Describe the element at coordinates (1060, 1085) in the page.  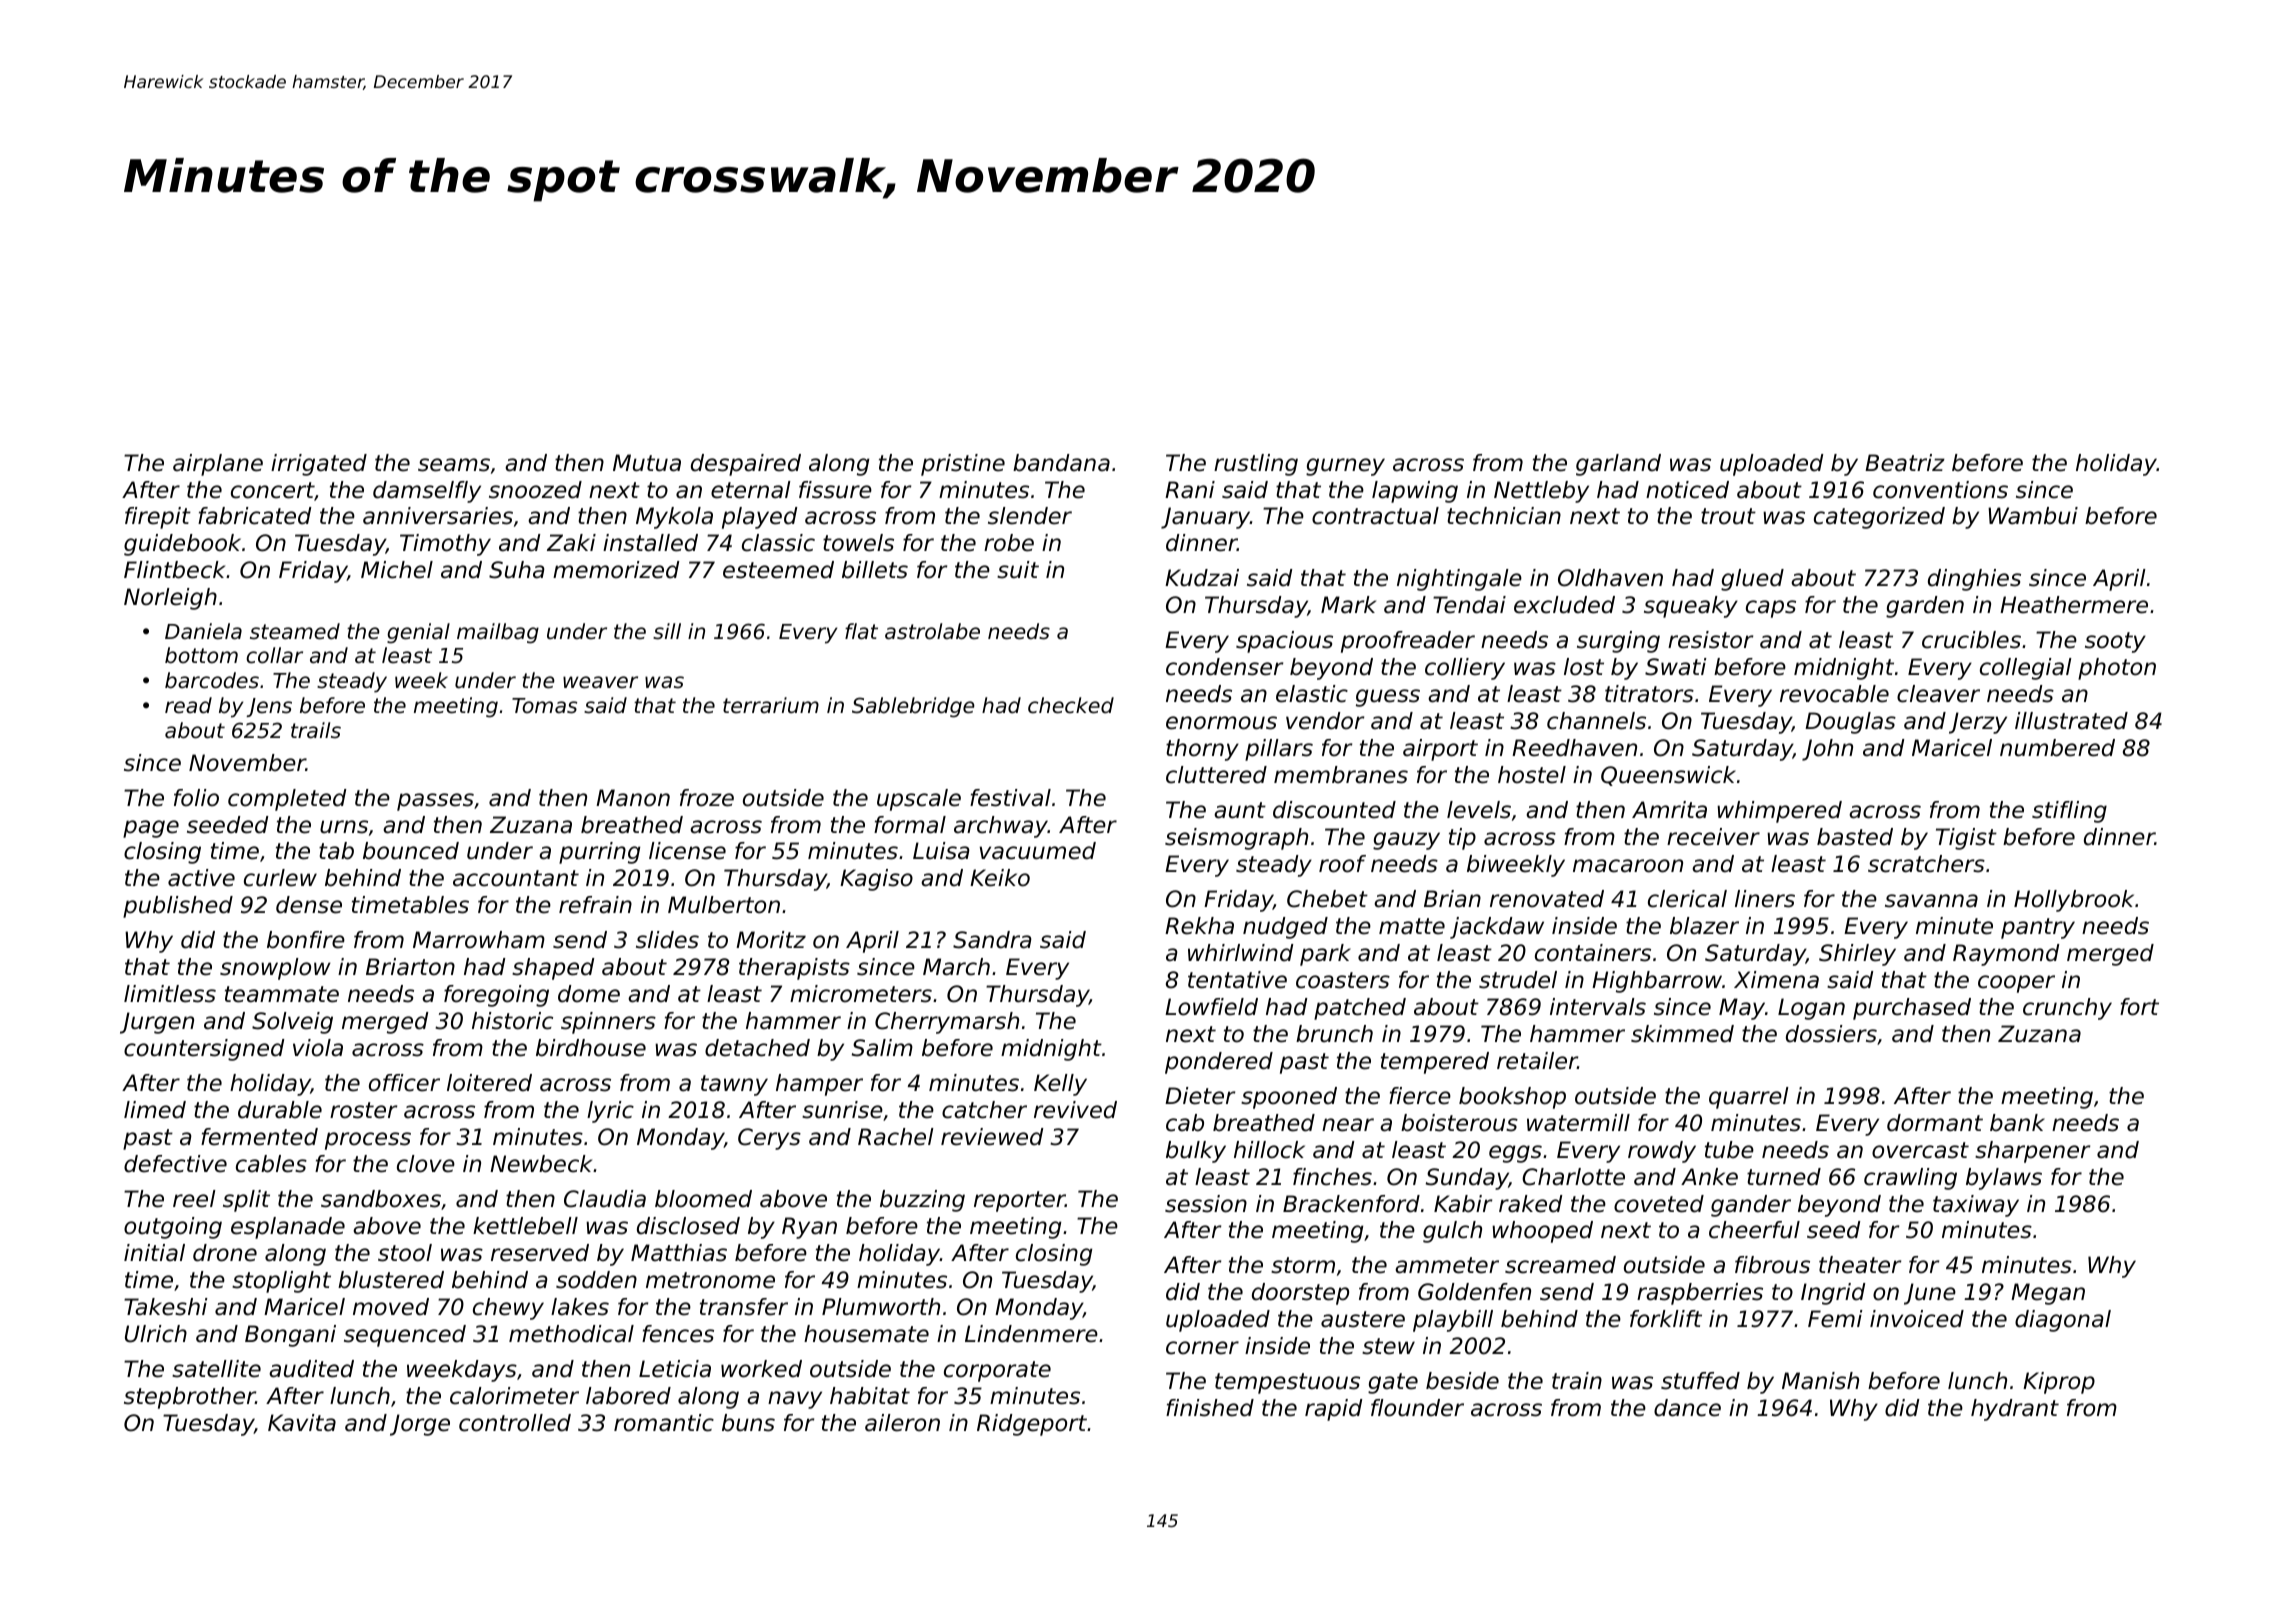
I see `Kelly` at that location.
